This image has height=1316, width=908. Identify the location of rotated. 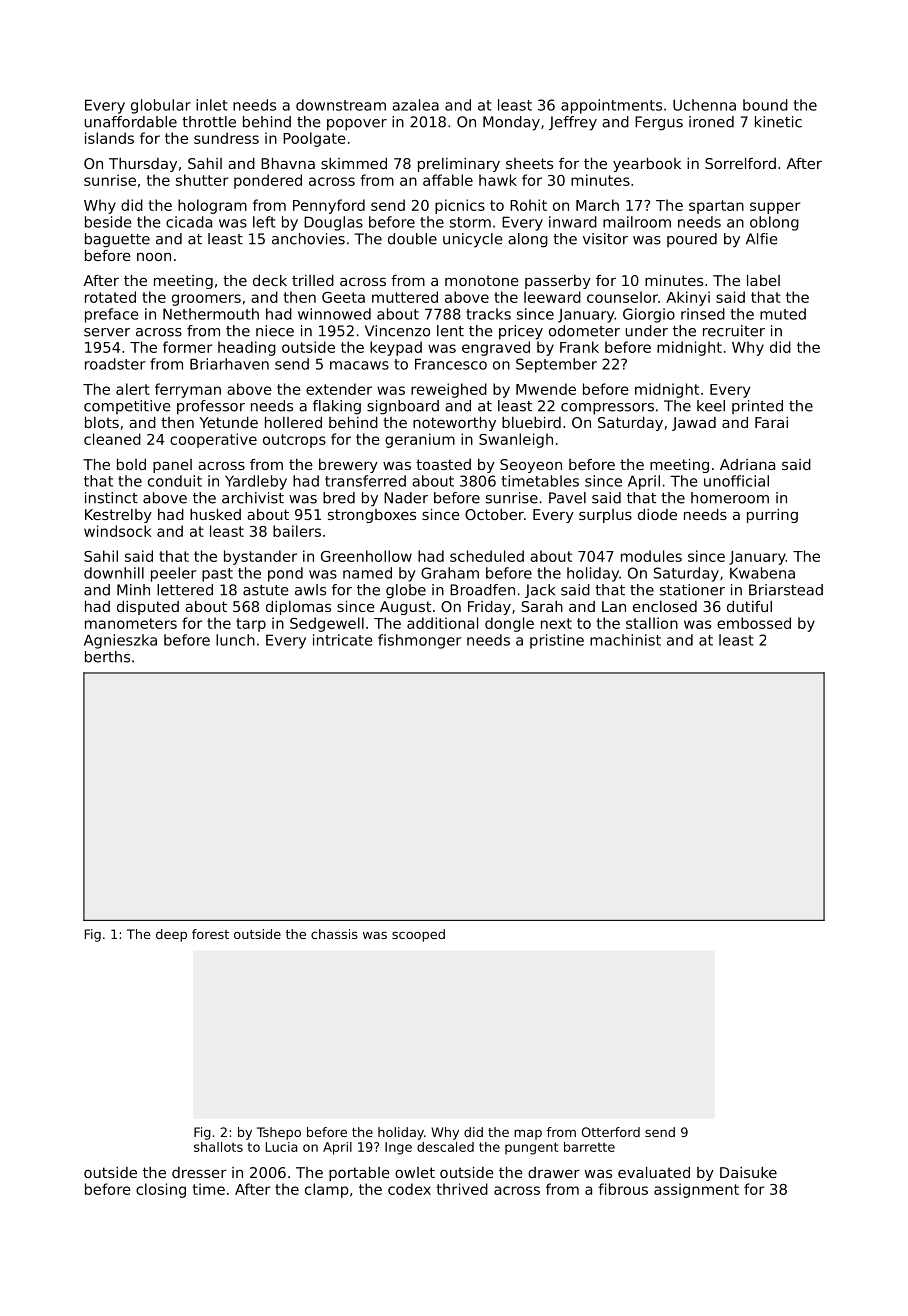
(110, 297).
